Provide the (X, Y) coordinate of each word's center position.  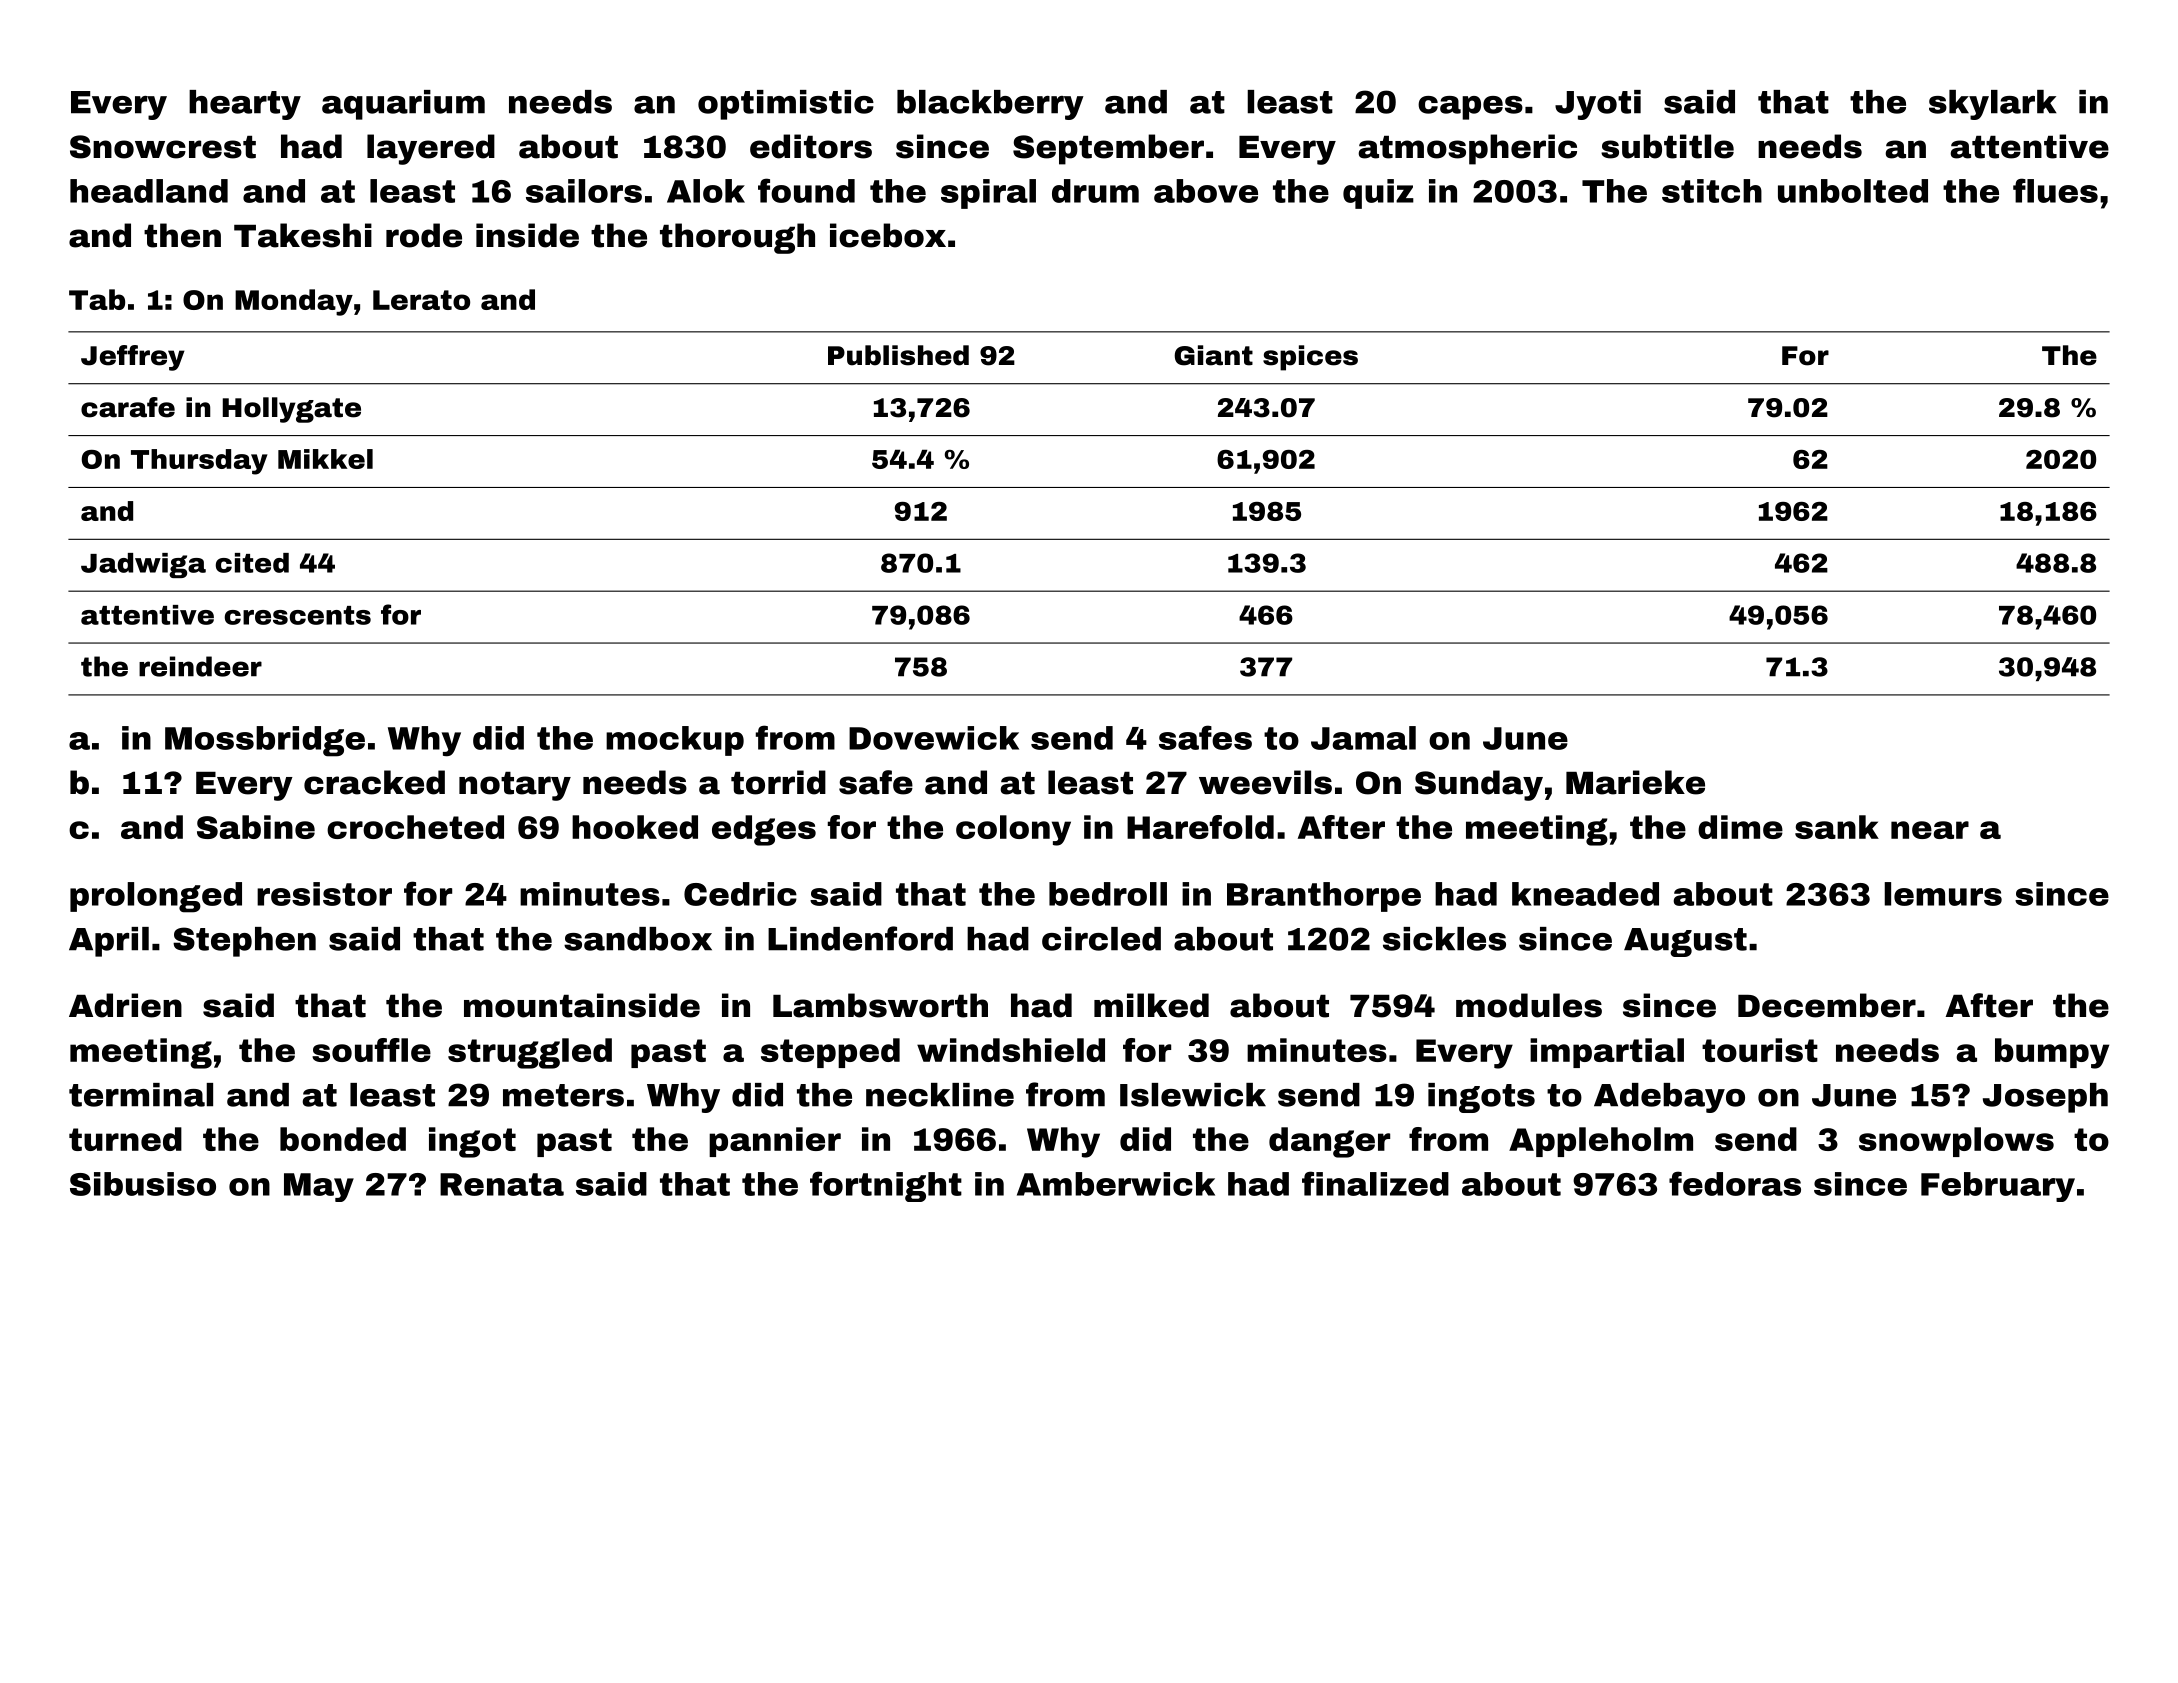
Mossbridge (265, 741)
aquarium (403, 105)
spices (1310, 358)
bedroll (1108, 894)
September (1108, 149)
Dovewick (934, 738)
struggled (530, 1053)
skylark (1993, 105)
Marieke (1635, 782)
